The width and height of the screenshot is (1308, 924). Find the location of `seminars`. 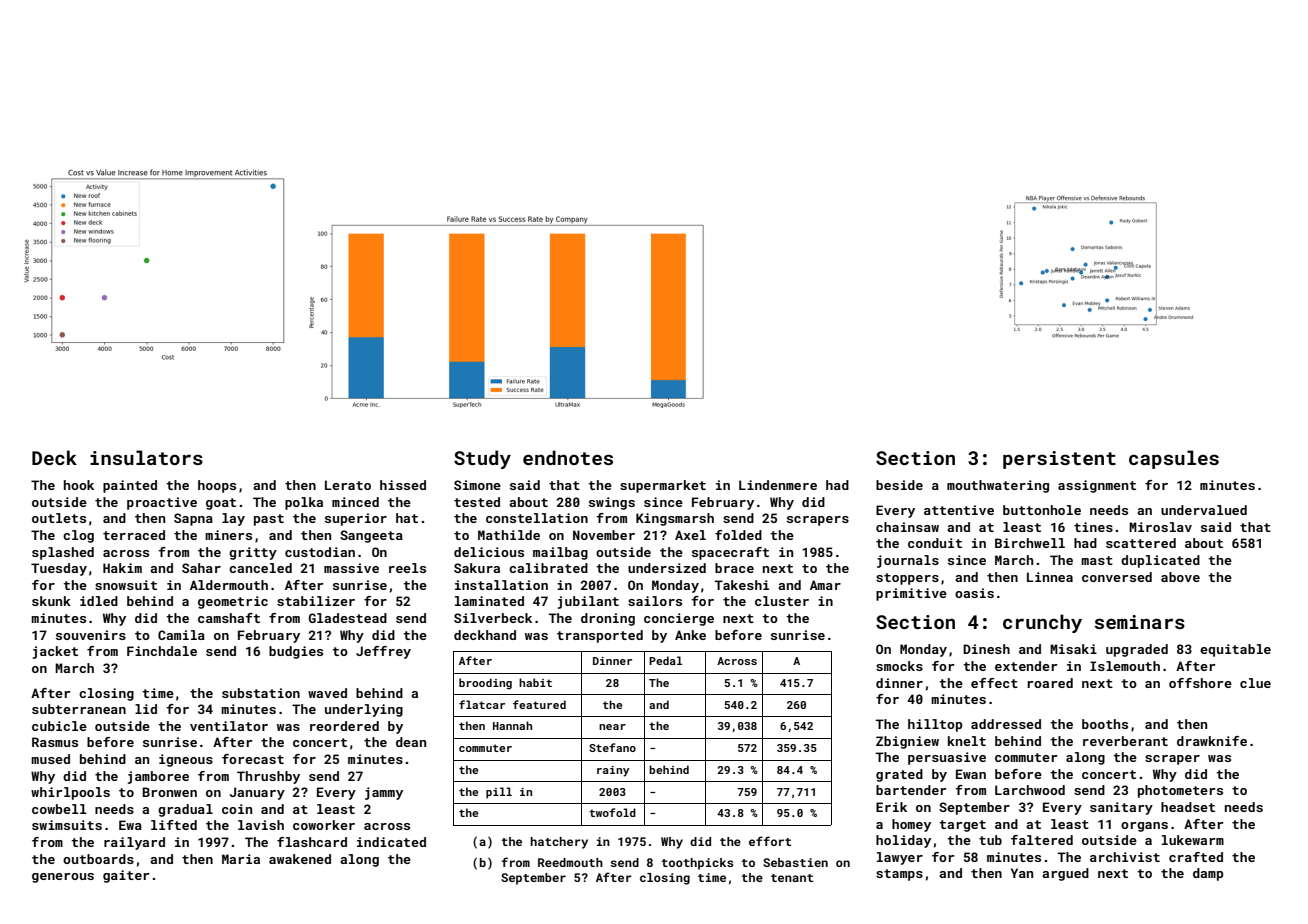

seminars is located at coordinates (1140, 622).
